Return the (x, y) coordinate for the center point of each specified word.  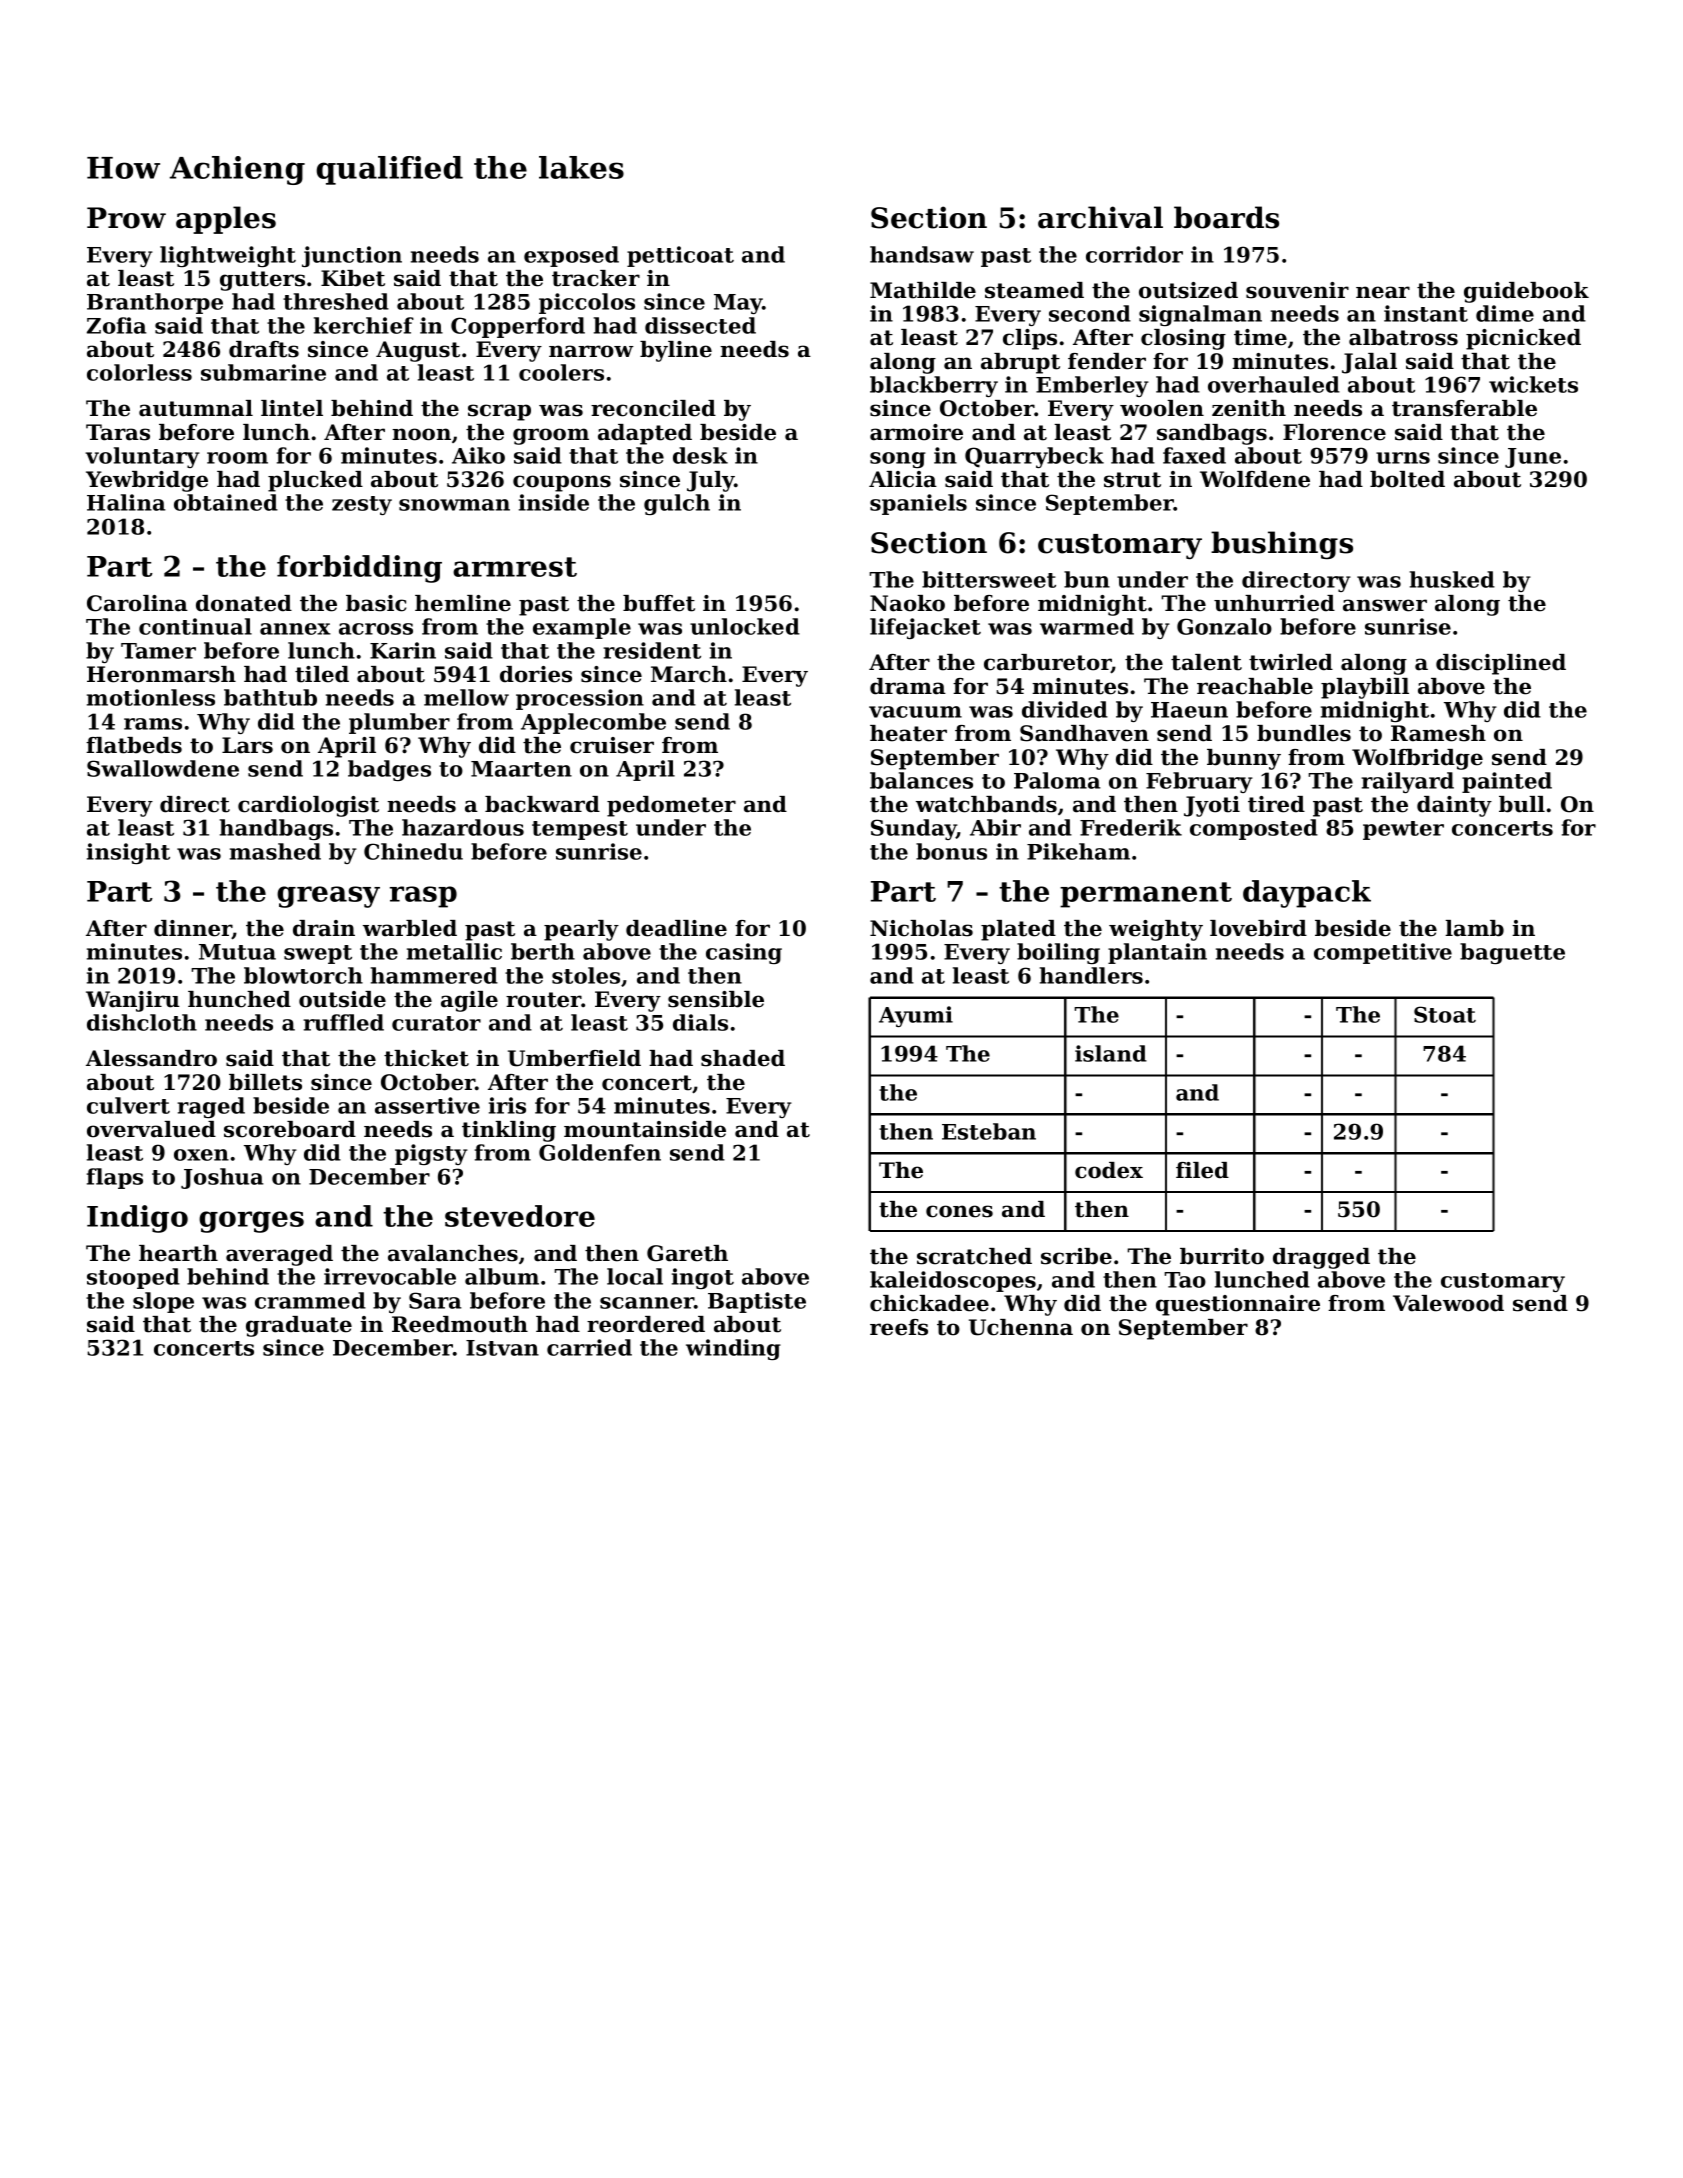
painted (1507, 782)
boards (1226, 217)
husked (1452, 579)
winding (733, 1349)
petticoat (680, 256)
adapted (645, 434)
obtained (226, 502)
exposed (571, 256)
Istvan (502, 1348)
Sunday (914, 829)
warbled (410, 928)
